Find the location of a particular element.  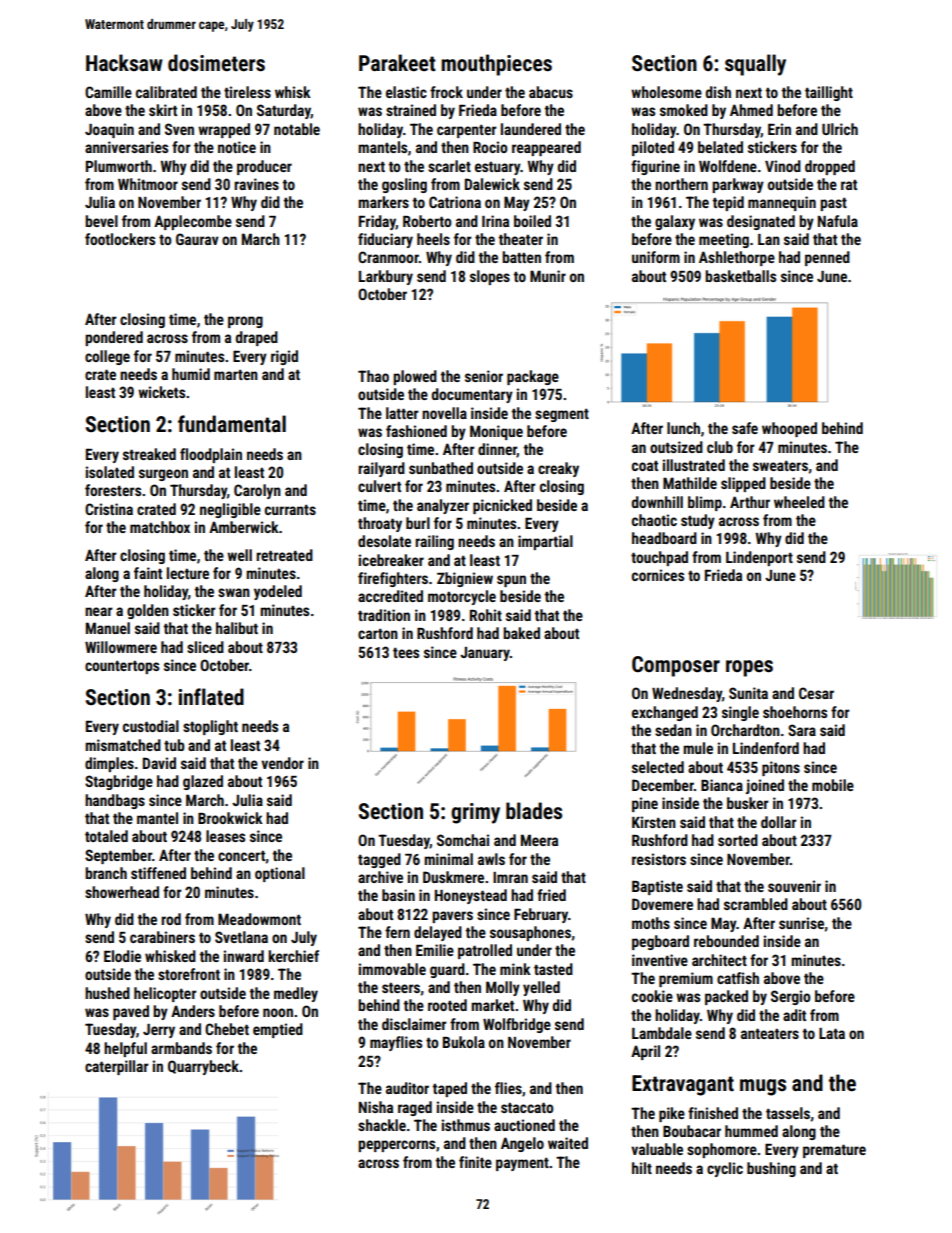

wholesome is located at coordinates (666, 92).
